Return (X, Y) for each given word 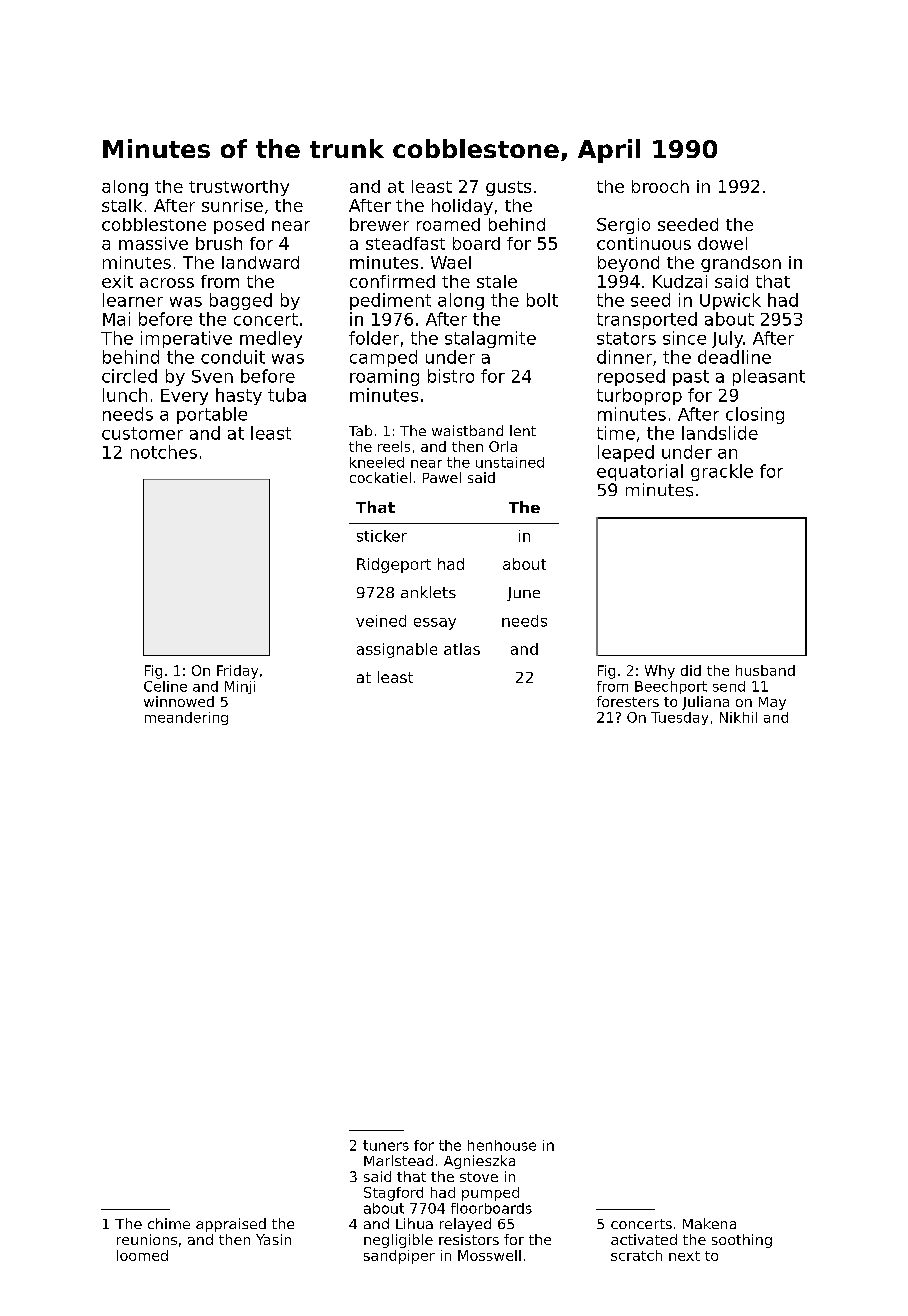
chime (169, 1223)
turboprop (639, 396)
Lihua (414, 1223)
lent (523, 430)
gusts (508, 188)
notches (164, 452)
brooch (660, 186)
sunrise (232, 205)
